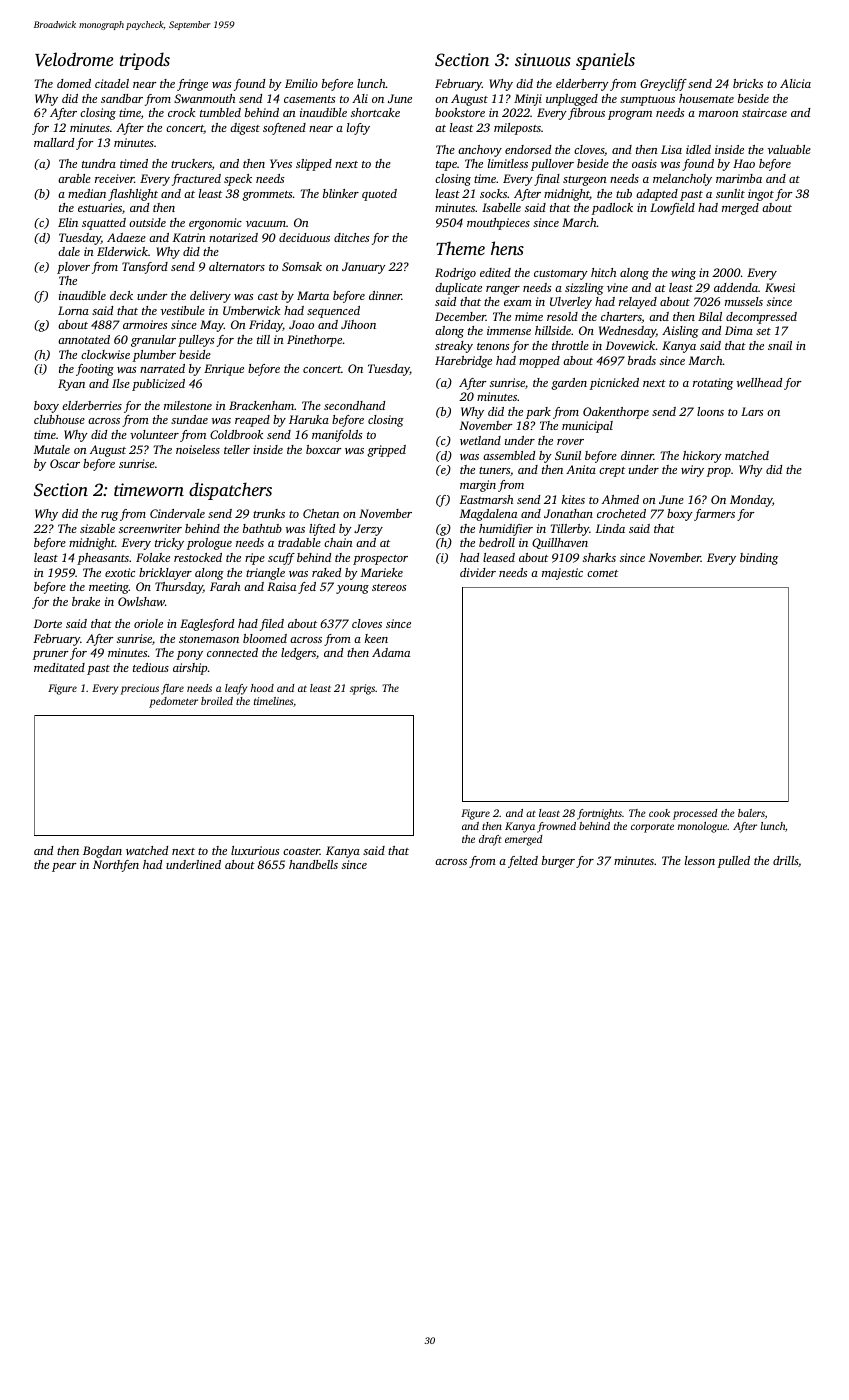 This screenshot has height=1400, width=849. I want to click on comet, so click(602, 573).
